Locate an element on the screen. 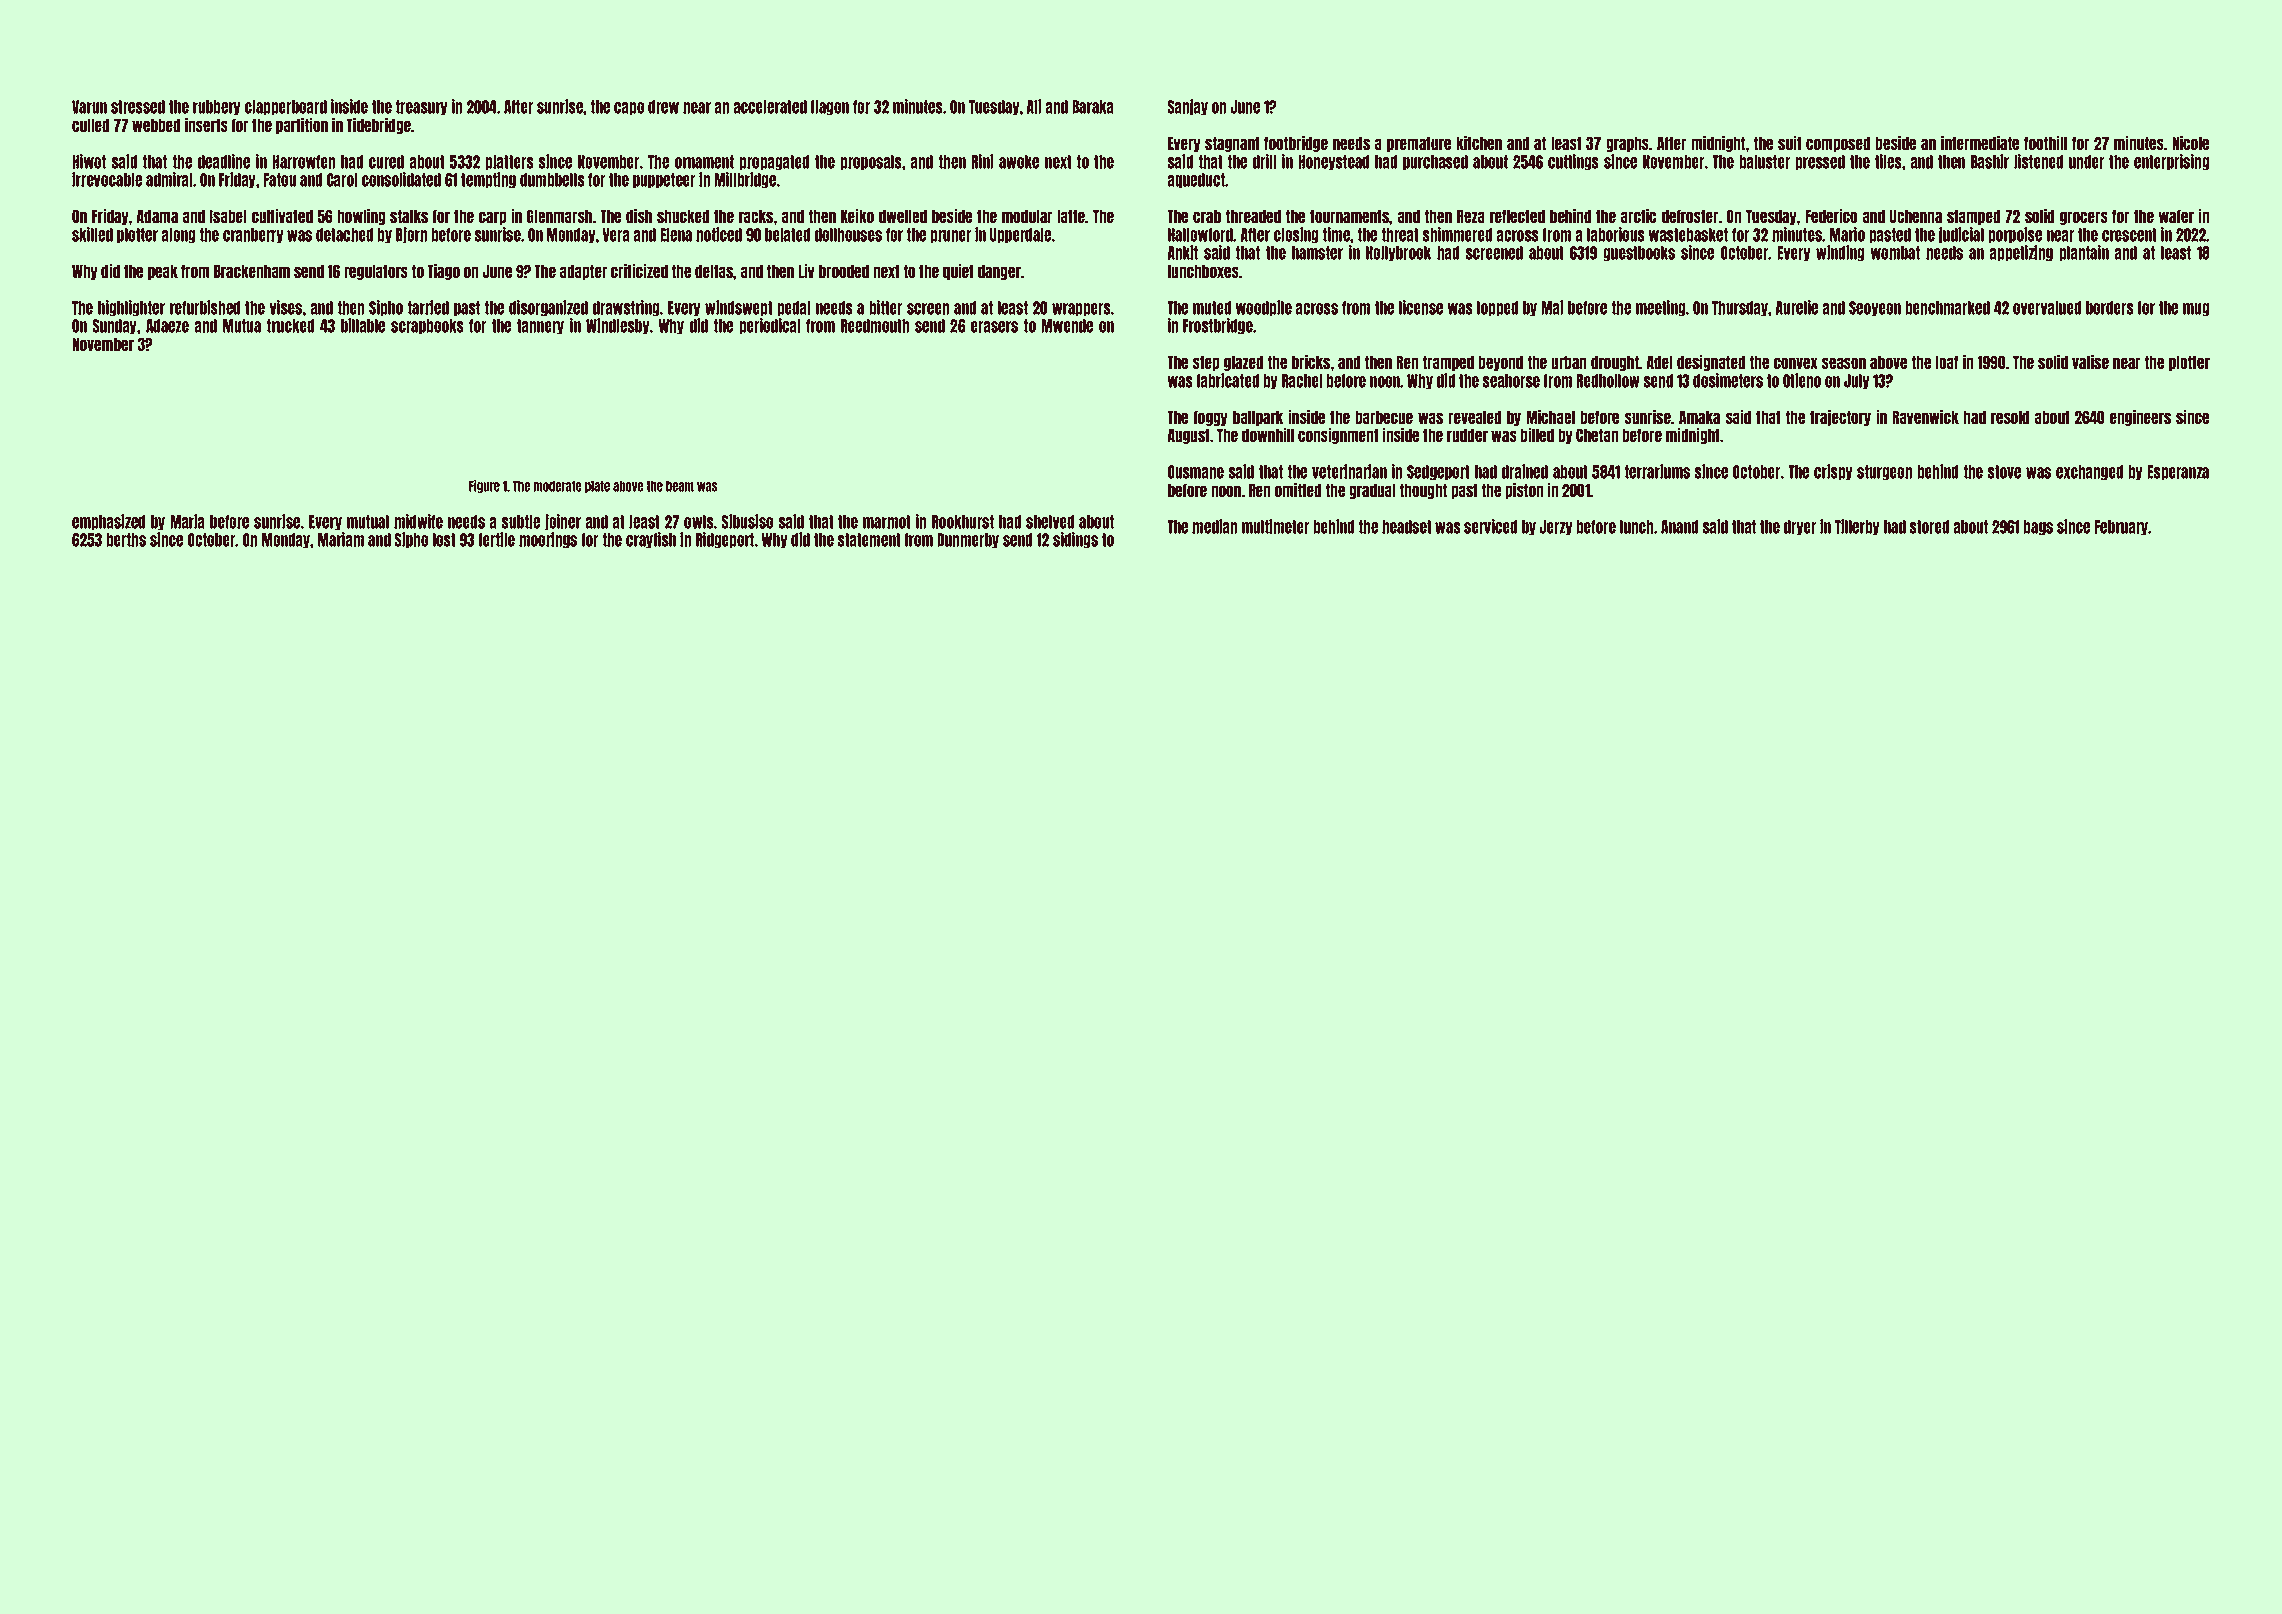 The image size is (2282, 1614). trucked is located at coordinates (290, 326).
